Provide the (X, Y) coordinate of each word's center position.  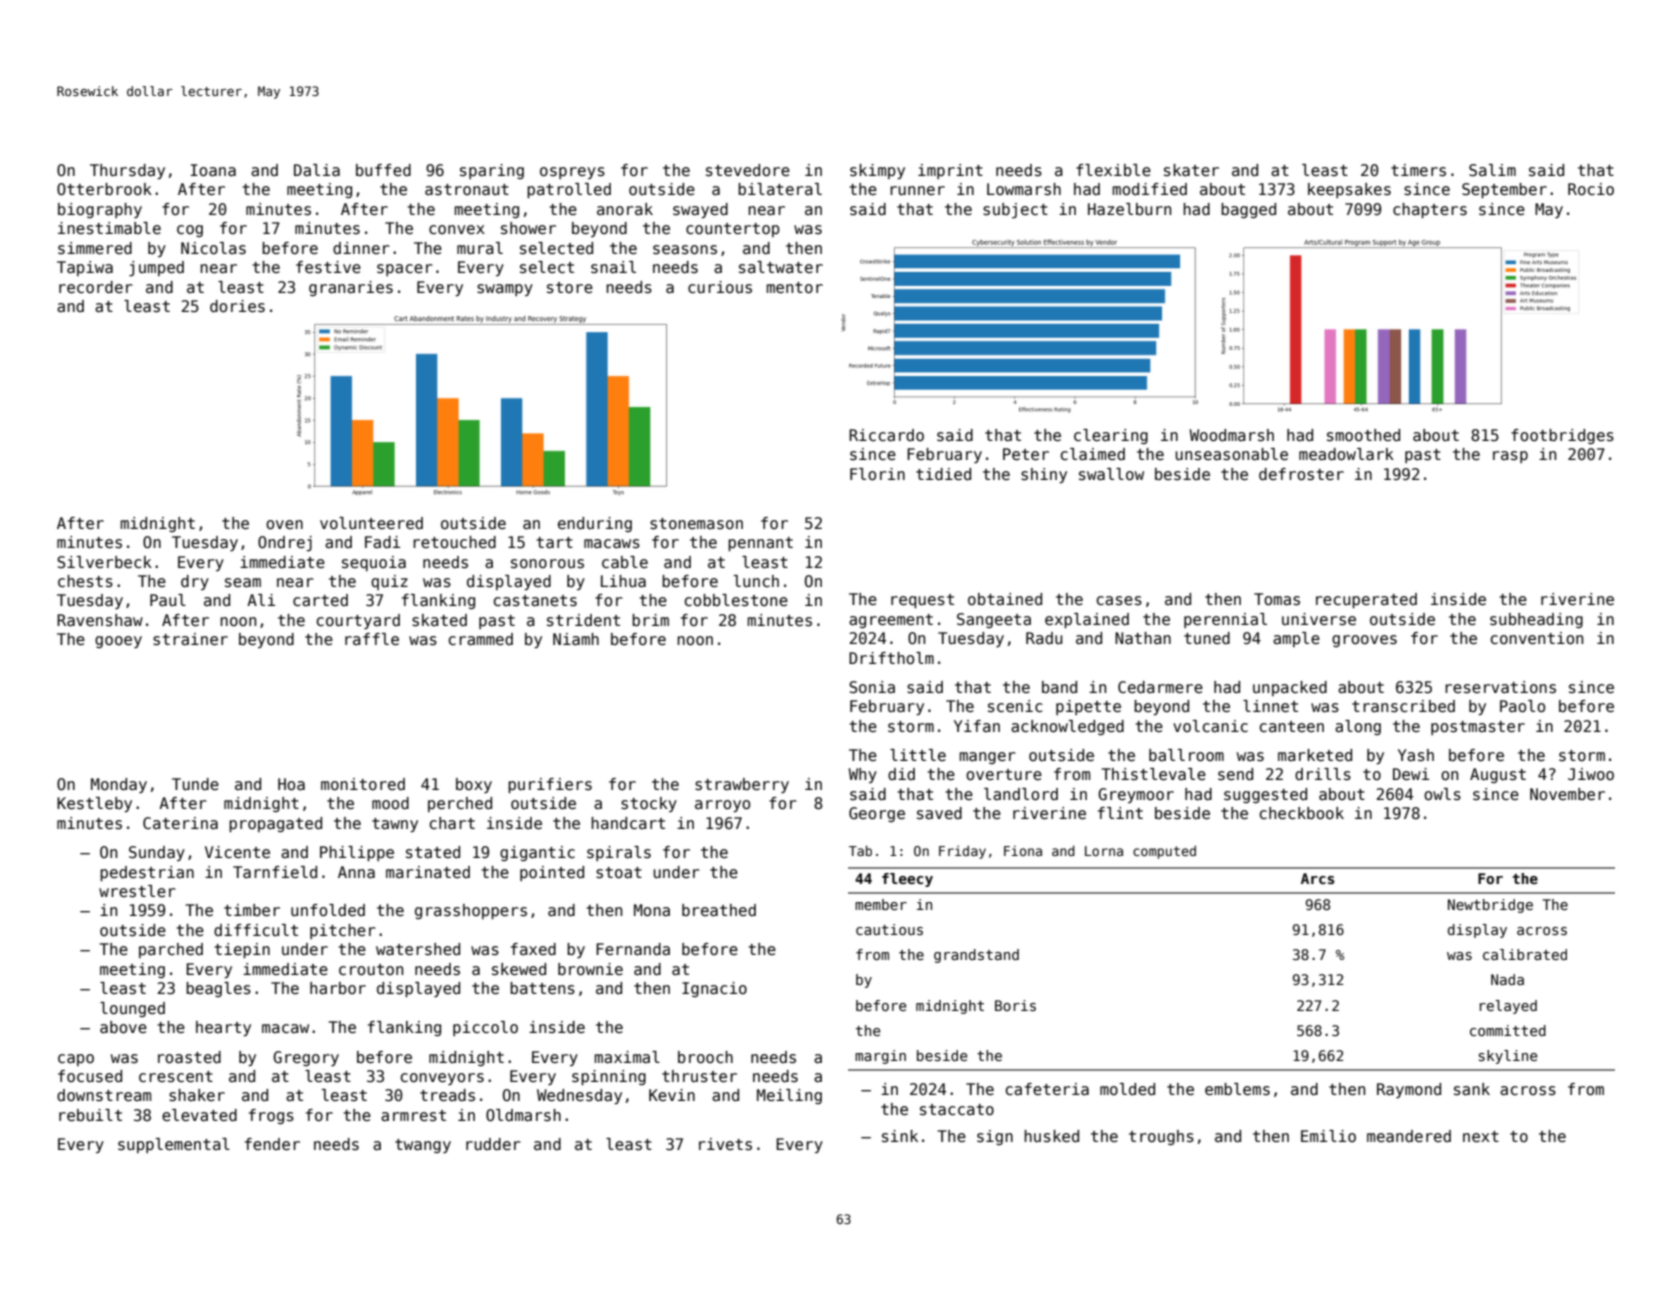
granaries (351, 288)
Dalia (317, 170)
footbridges (1562, 436)
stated (433, 852)
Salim (1492, 170)
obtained (1005, 599)
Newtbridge (1490, 906)
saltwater (781, 267)
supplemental (174, 1145)
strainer (190, 639)
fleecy (907, 880)
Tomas (1277, 599)
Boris (1015, 1005)
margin (880, 1057)
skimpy (877, 171)
